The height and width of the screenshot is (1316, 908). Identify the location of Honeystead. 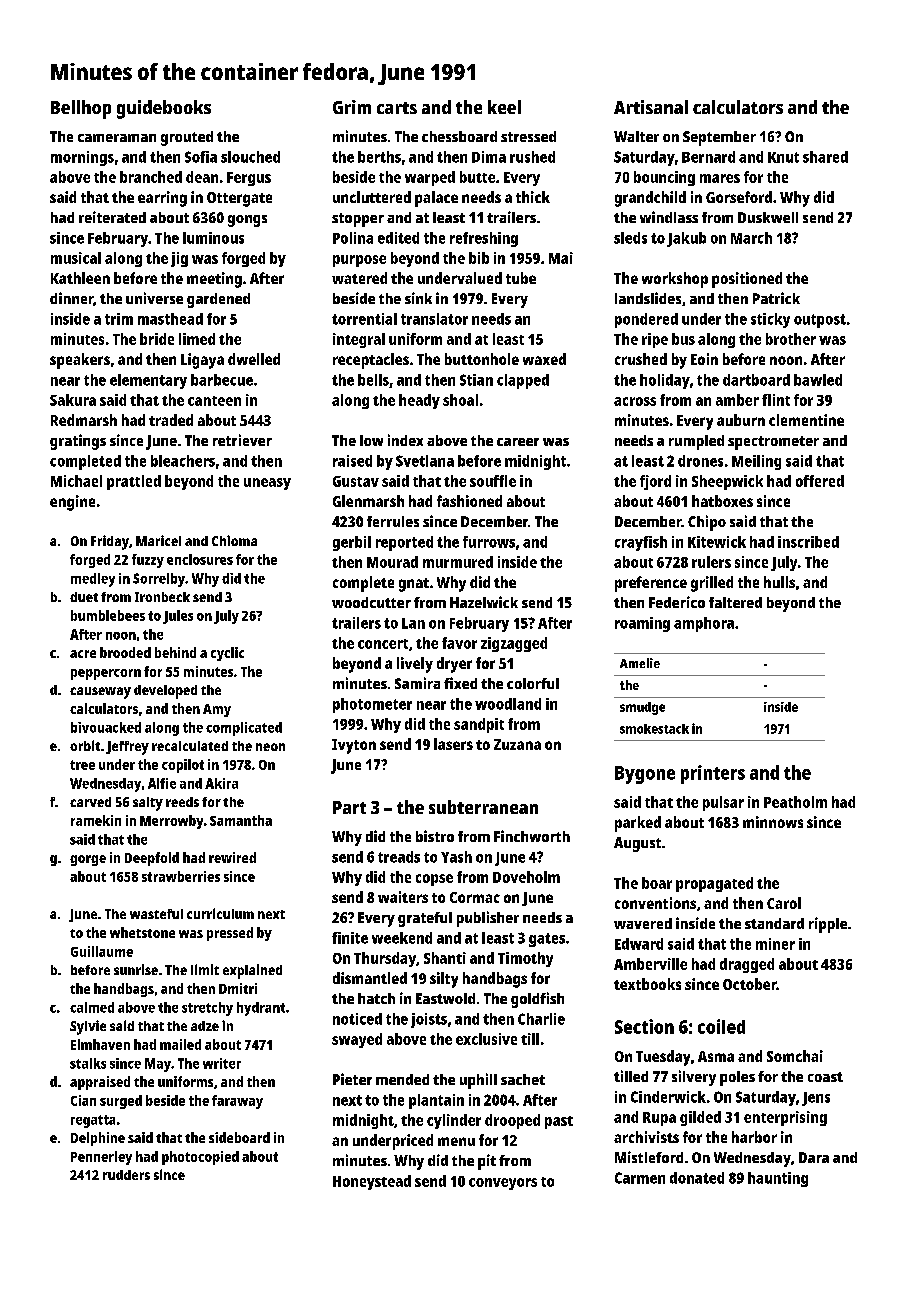
(372, 1182).
